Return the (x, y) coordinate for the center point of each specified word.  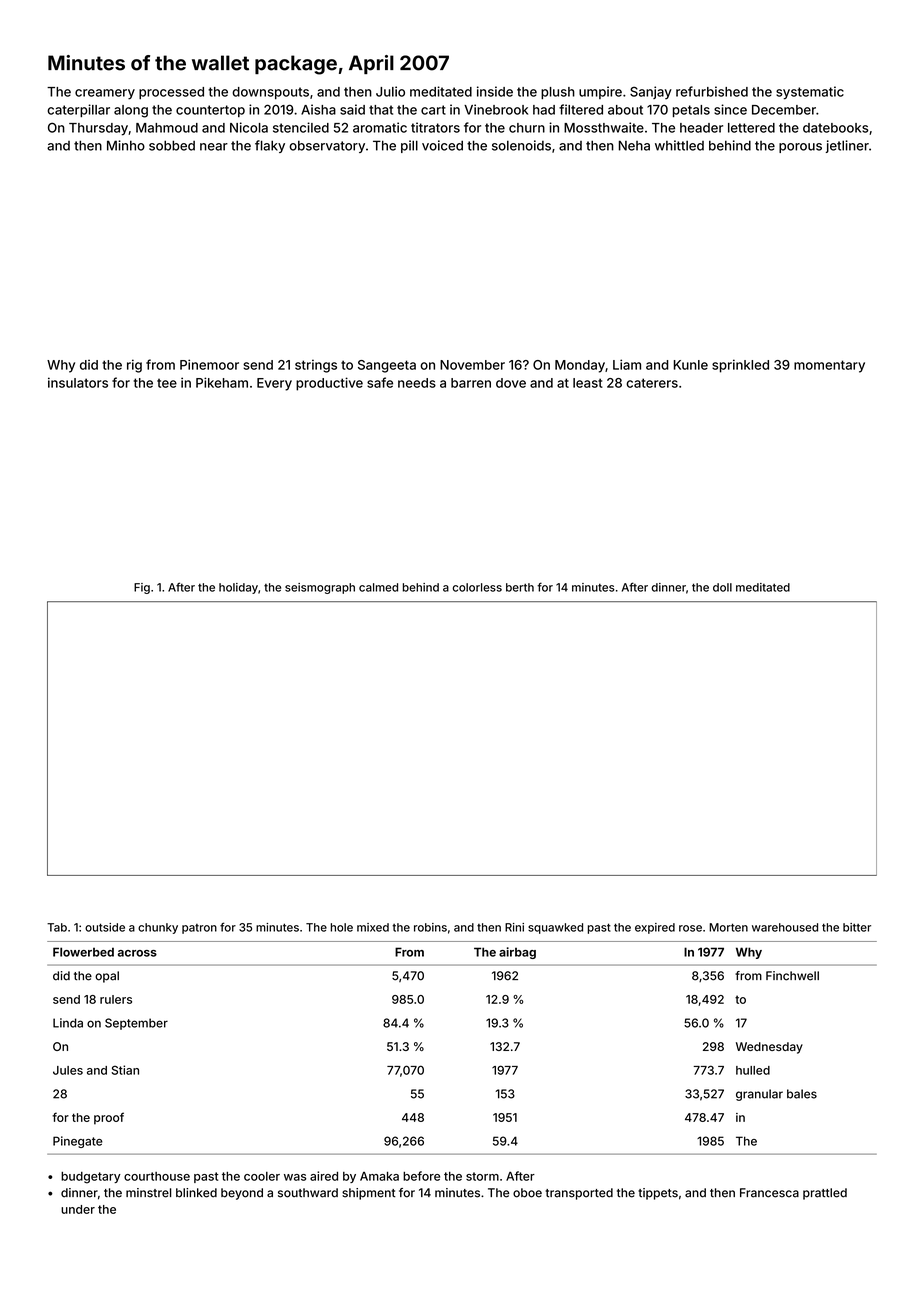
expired (655, 928)
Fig (142, 588)
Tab (57, 927)
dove (511, 383)
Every (274, 384)
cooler (262, 1176)
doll (722, 587)
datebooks (836, 128)
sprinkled (740, 366)
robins (430, 927)
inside (495, 91)
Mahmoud (167, 128)
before (421, 1176)
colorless (477, 587)
